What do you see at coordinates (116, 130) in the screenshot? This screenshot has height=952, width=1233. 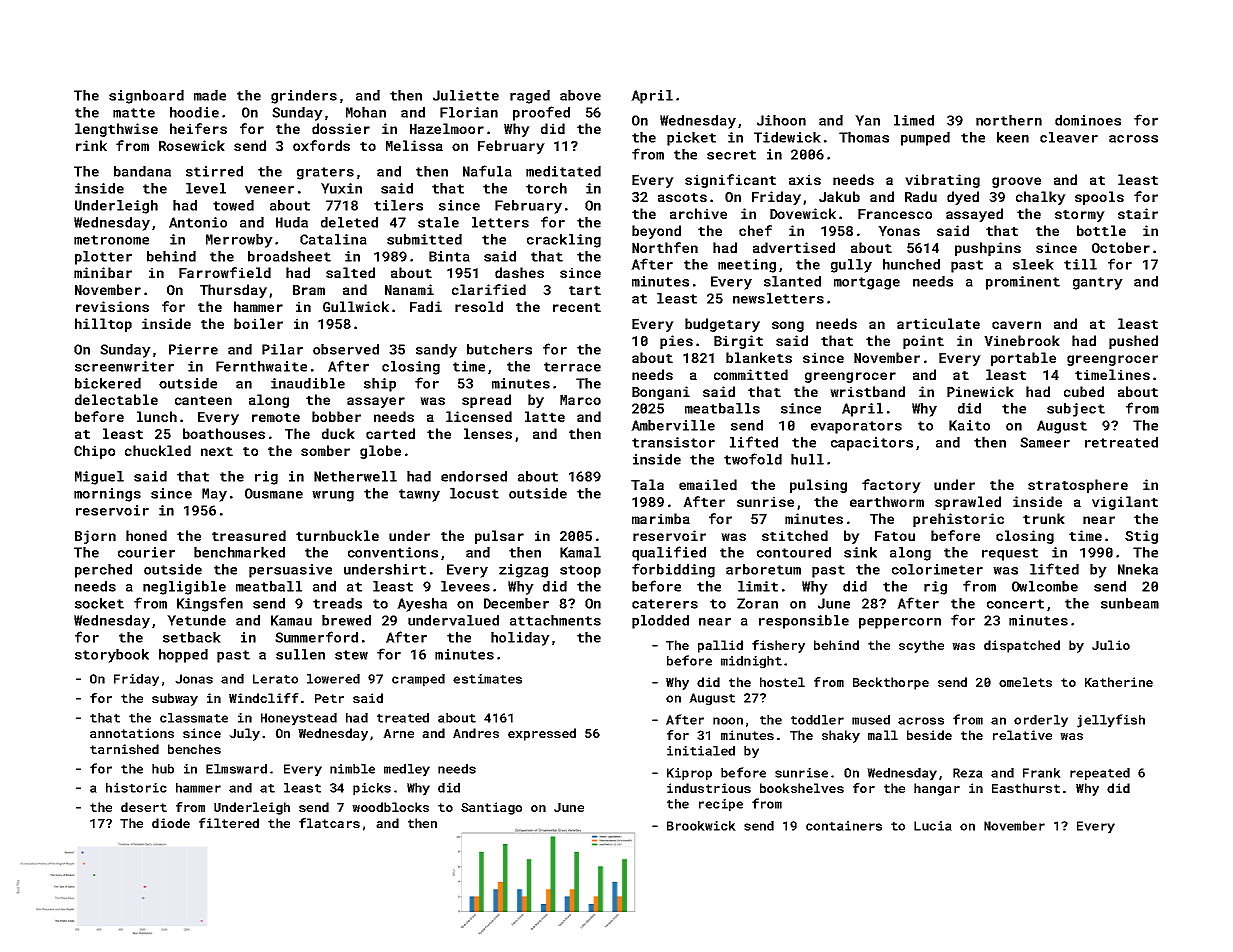 I see `lengthwise` at bounding box center [116, 130].
